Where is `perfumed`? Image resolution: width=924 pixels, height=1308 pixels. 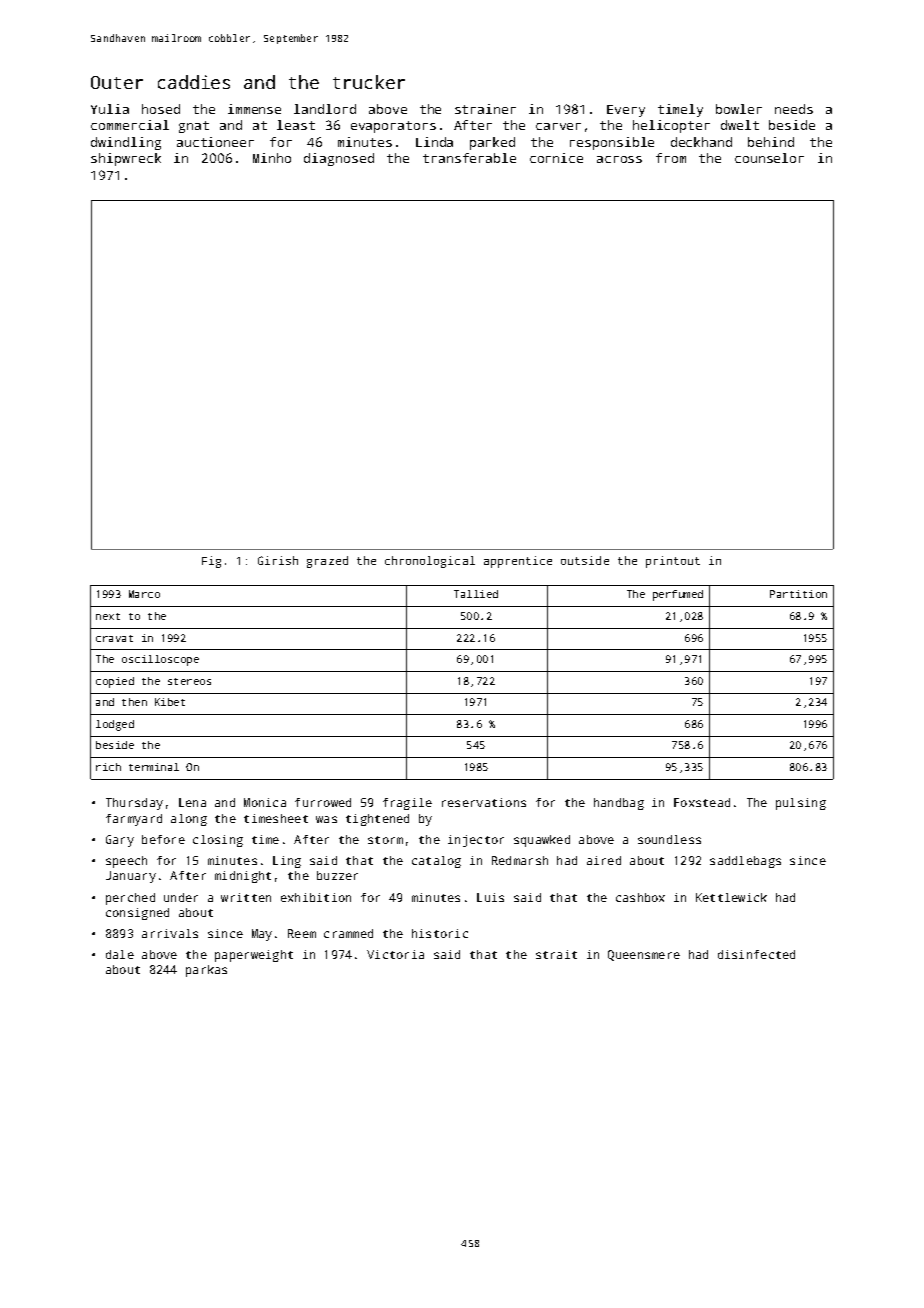
perfumed is located at coordinates (678, 595).
